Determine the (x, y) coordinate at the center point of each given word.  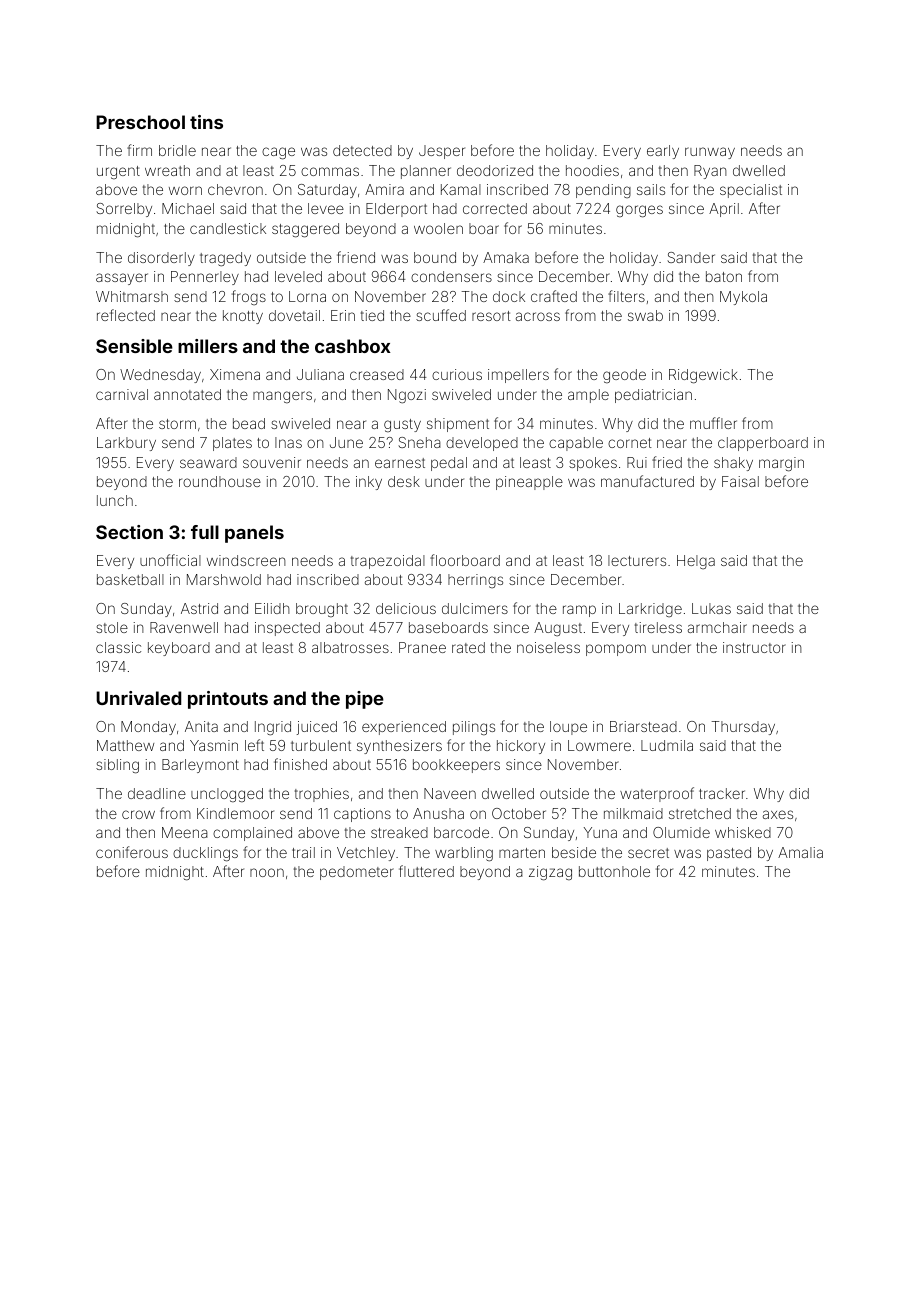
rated (468, 647)
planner (426, 172)
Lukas (711, 608)
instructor (754, 647)
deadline (157, 793)
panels (254, 534)
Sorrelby (124, 210)
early (663, 152)
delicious (406, 608)
